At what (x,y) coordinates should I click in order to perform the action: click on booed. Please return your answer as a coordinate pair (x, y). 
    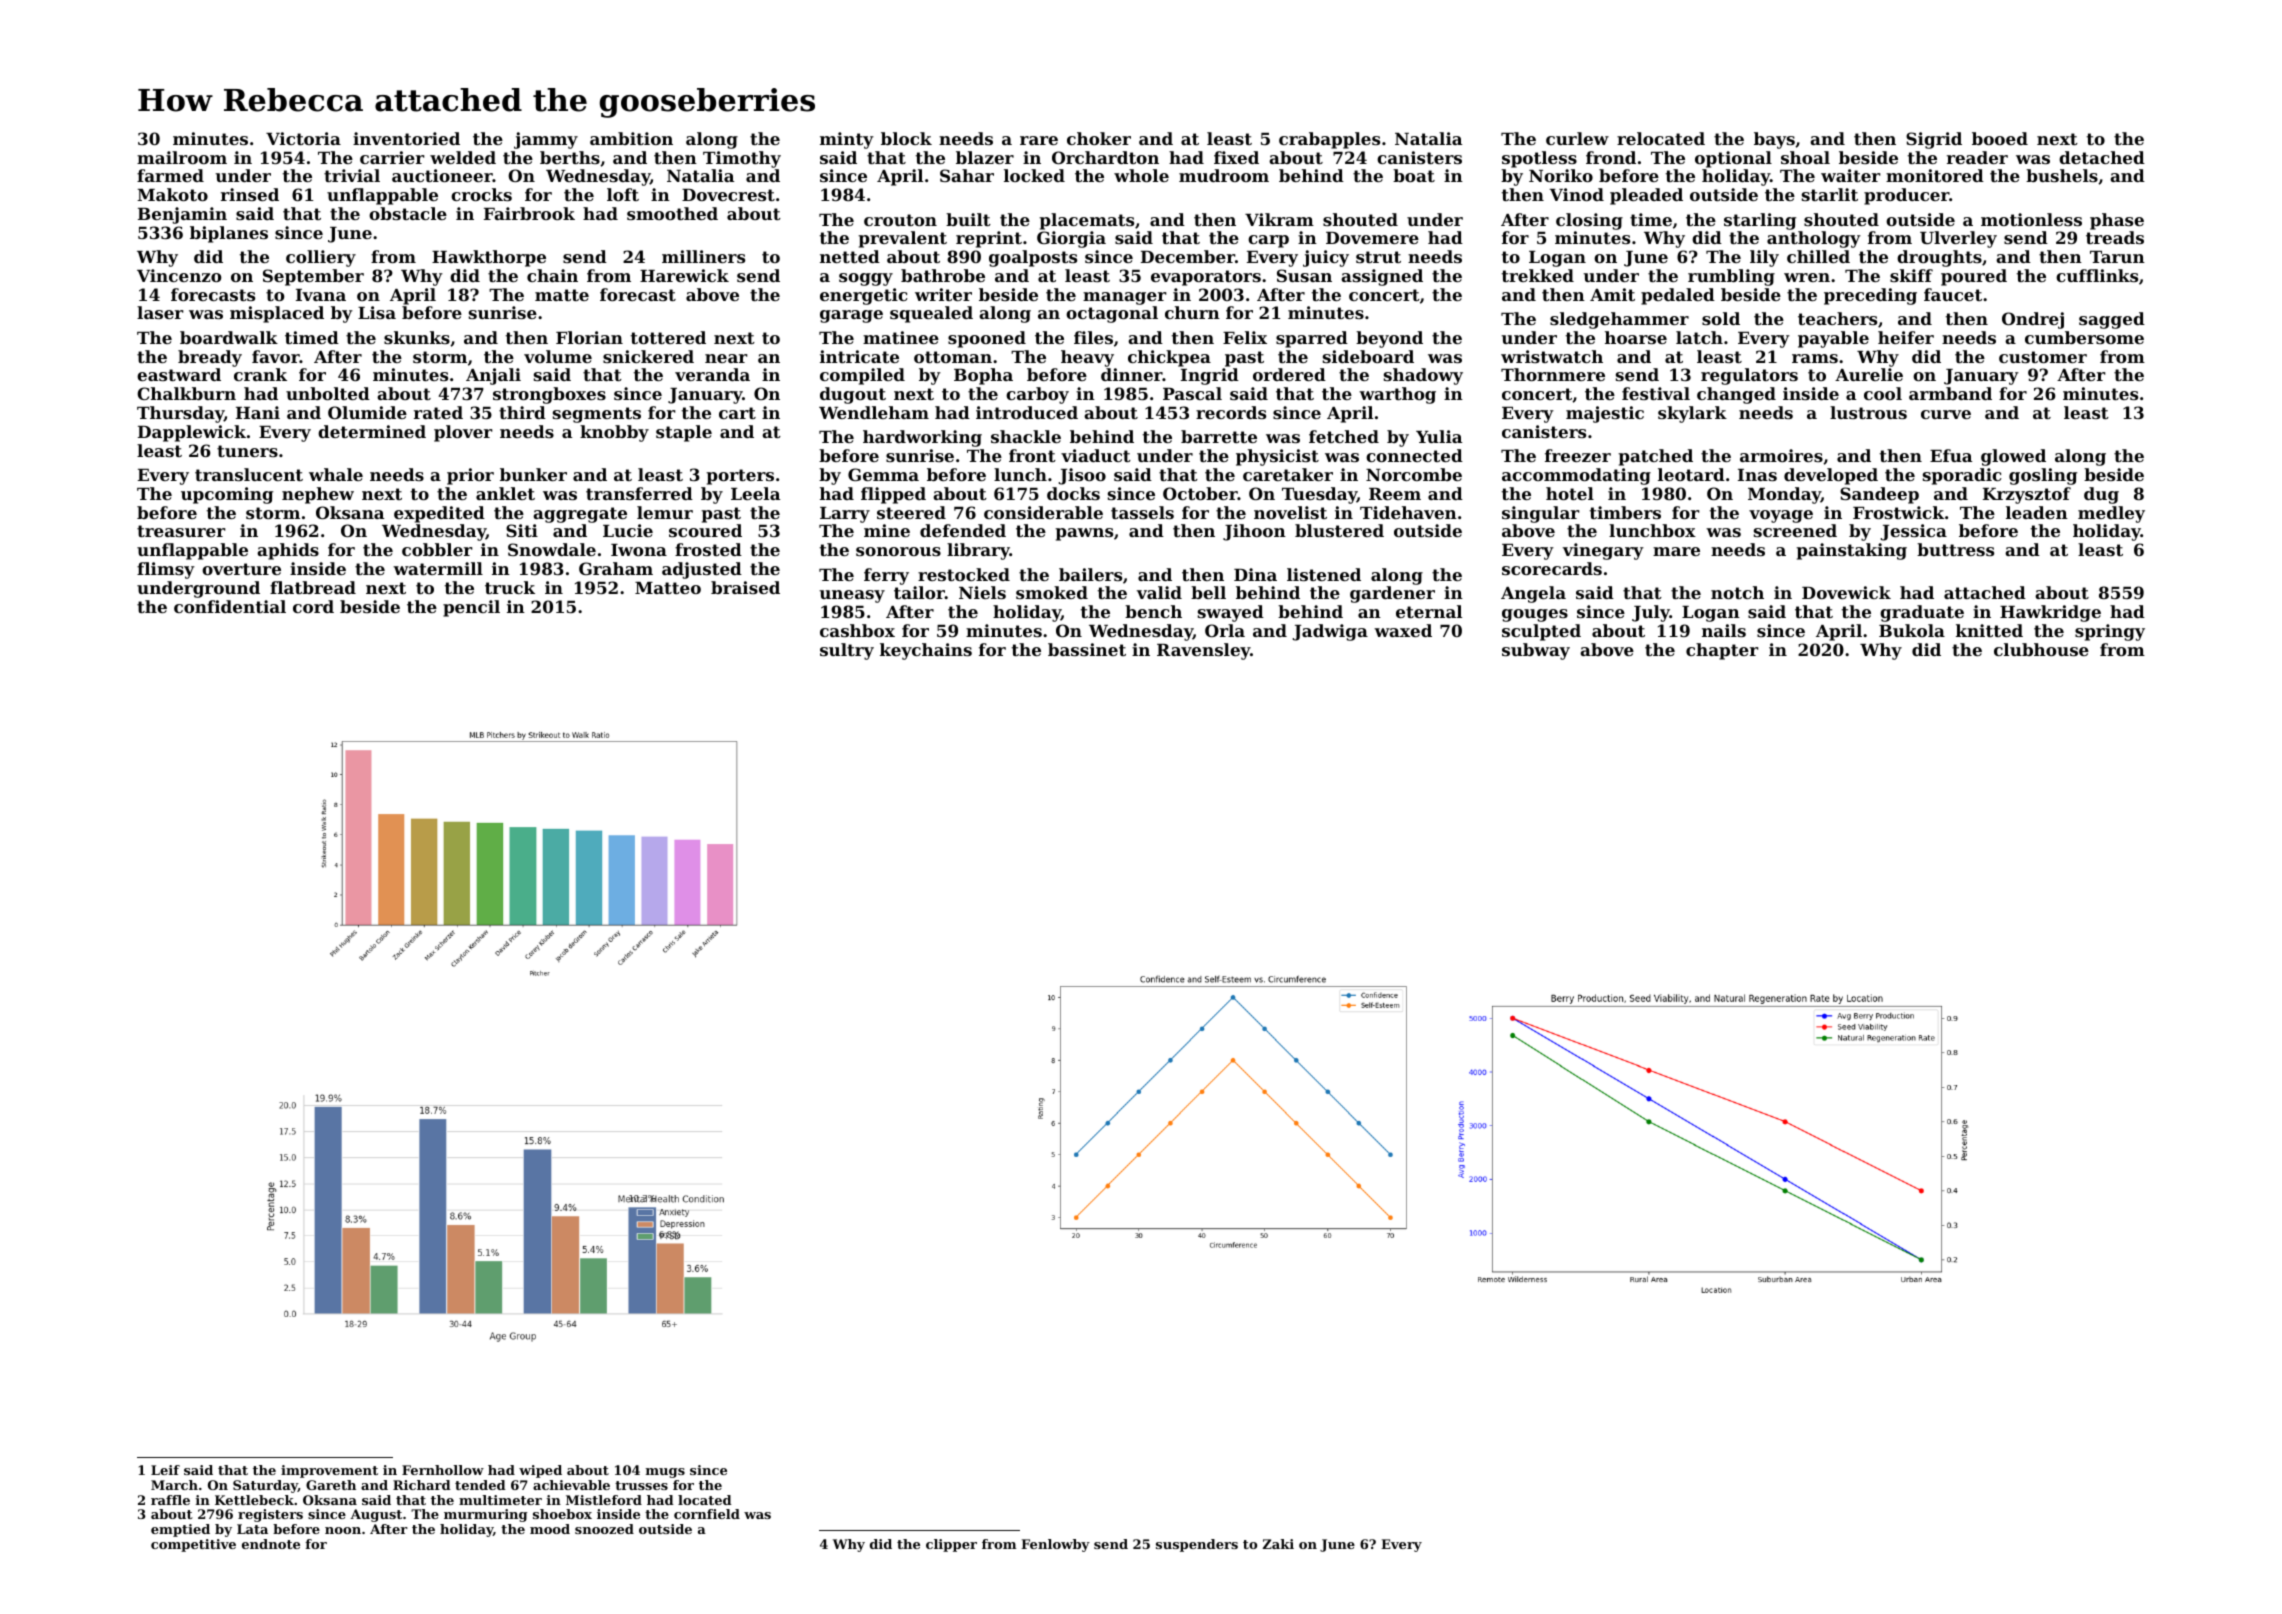
    Looking at the image, I should click on (2000, 138).
